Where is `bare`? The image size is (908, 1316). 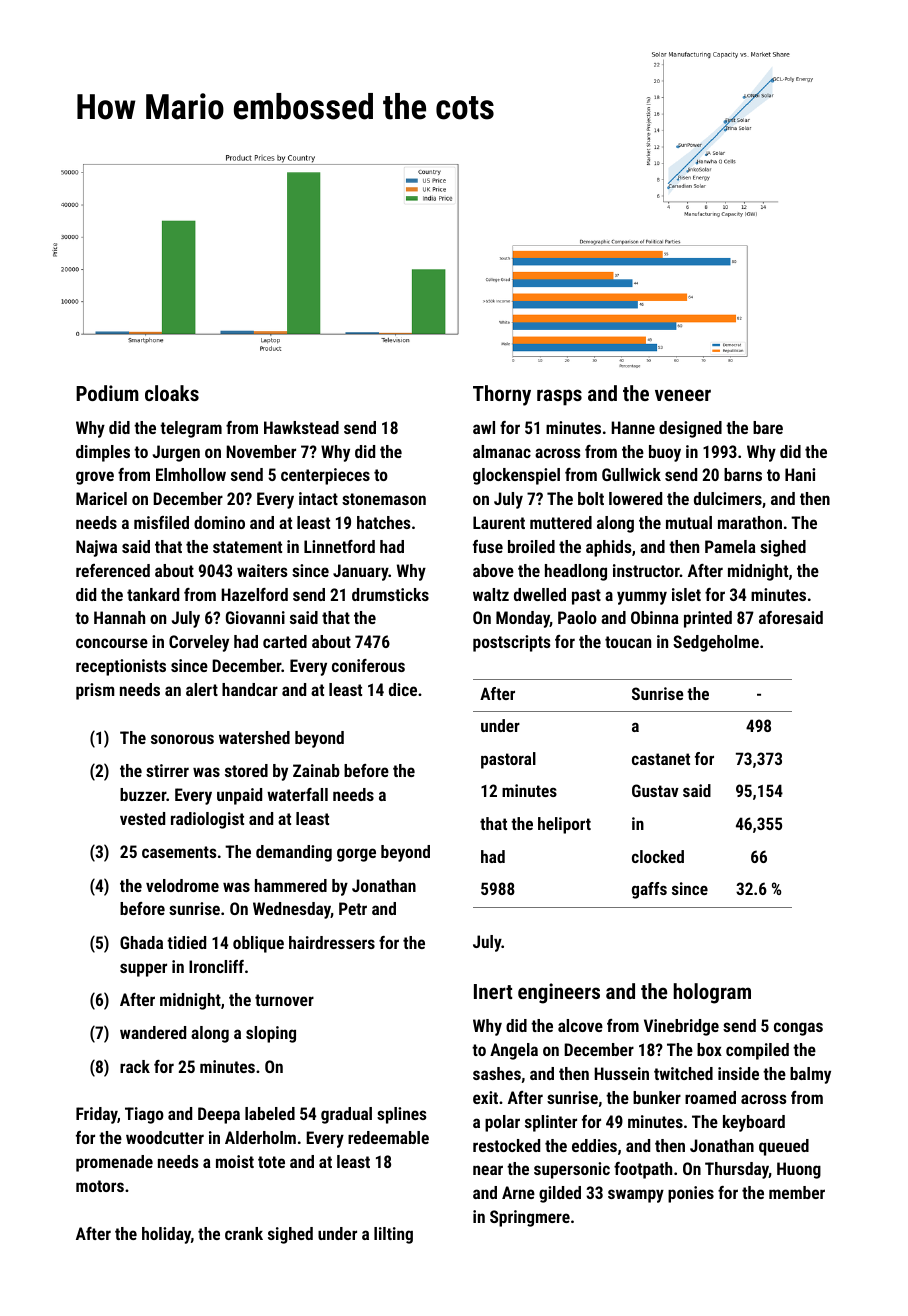
bare is located at coordinates (768, 427).
